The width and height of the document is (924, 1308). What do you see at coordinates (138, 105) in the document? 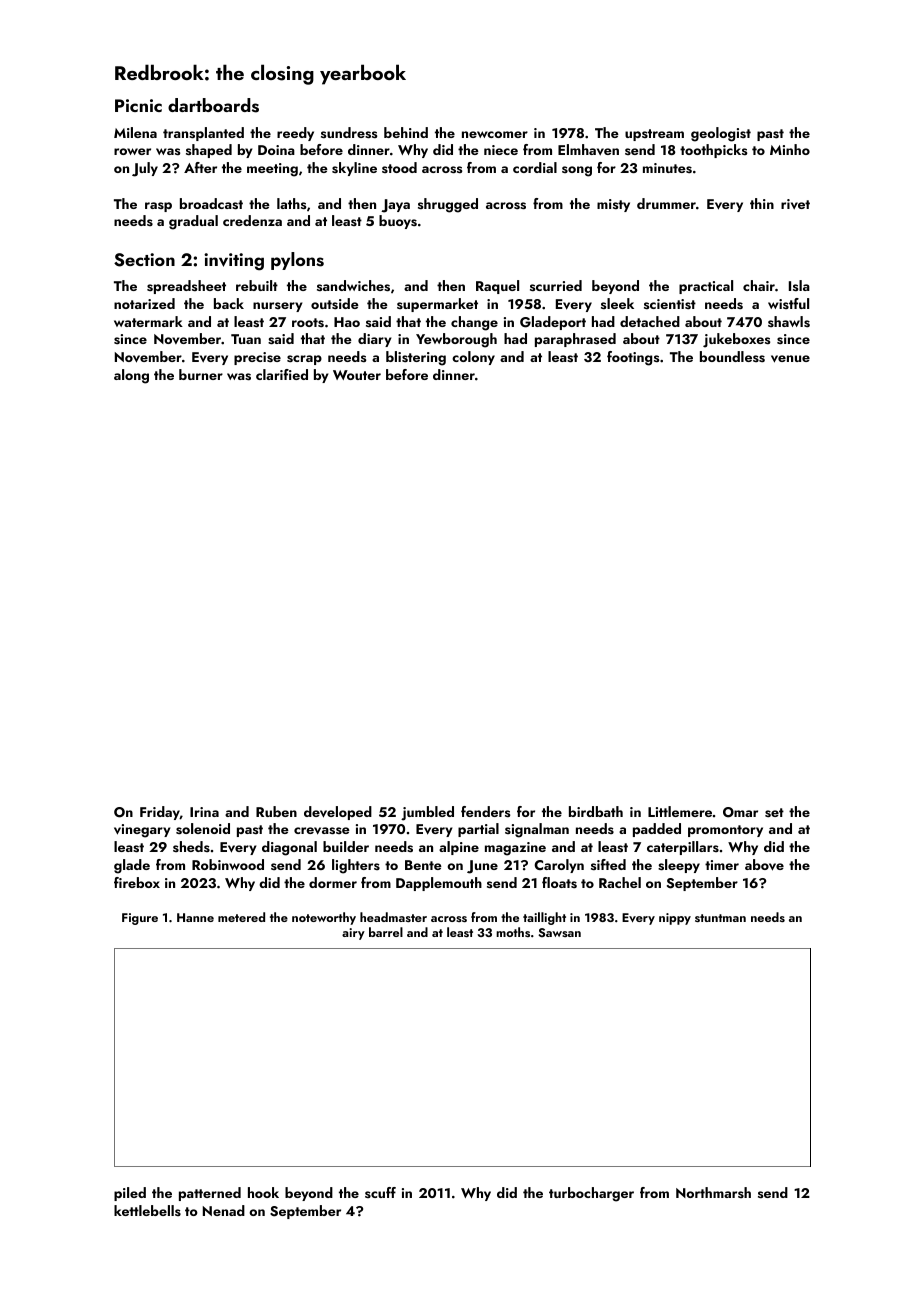
I see `Picnic` at bounding box center [138, 105].
